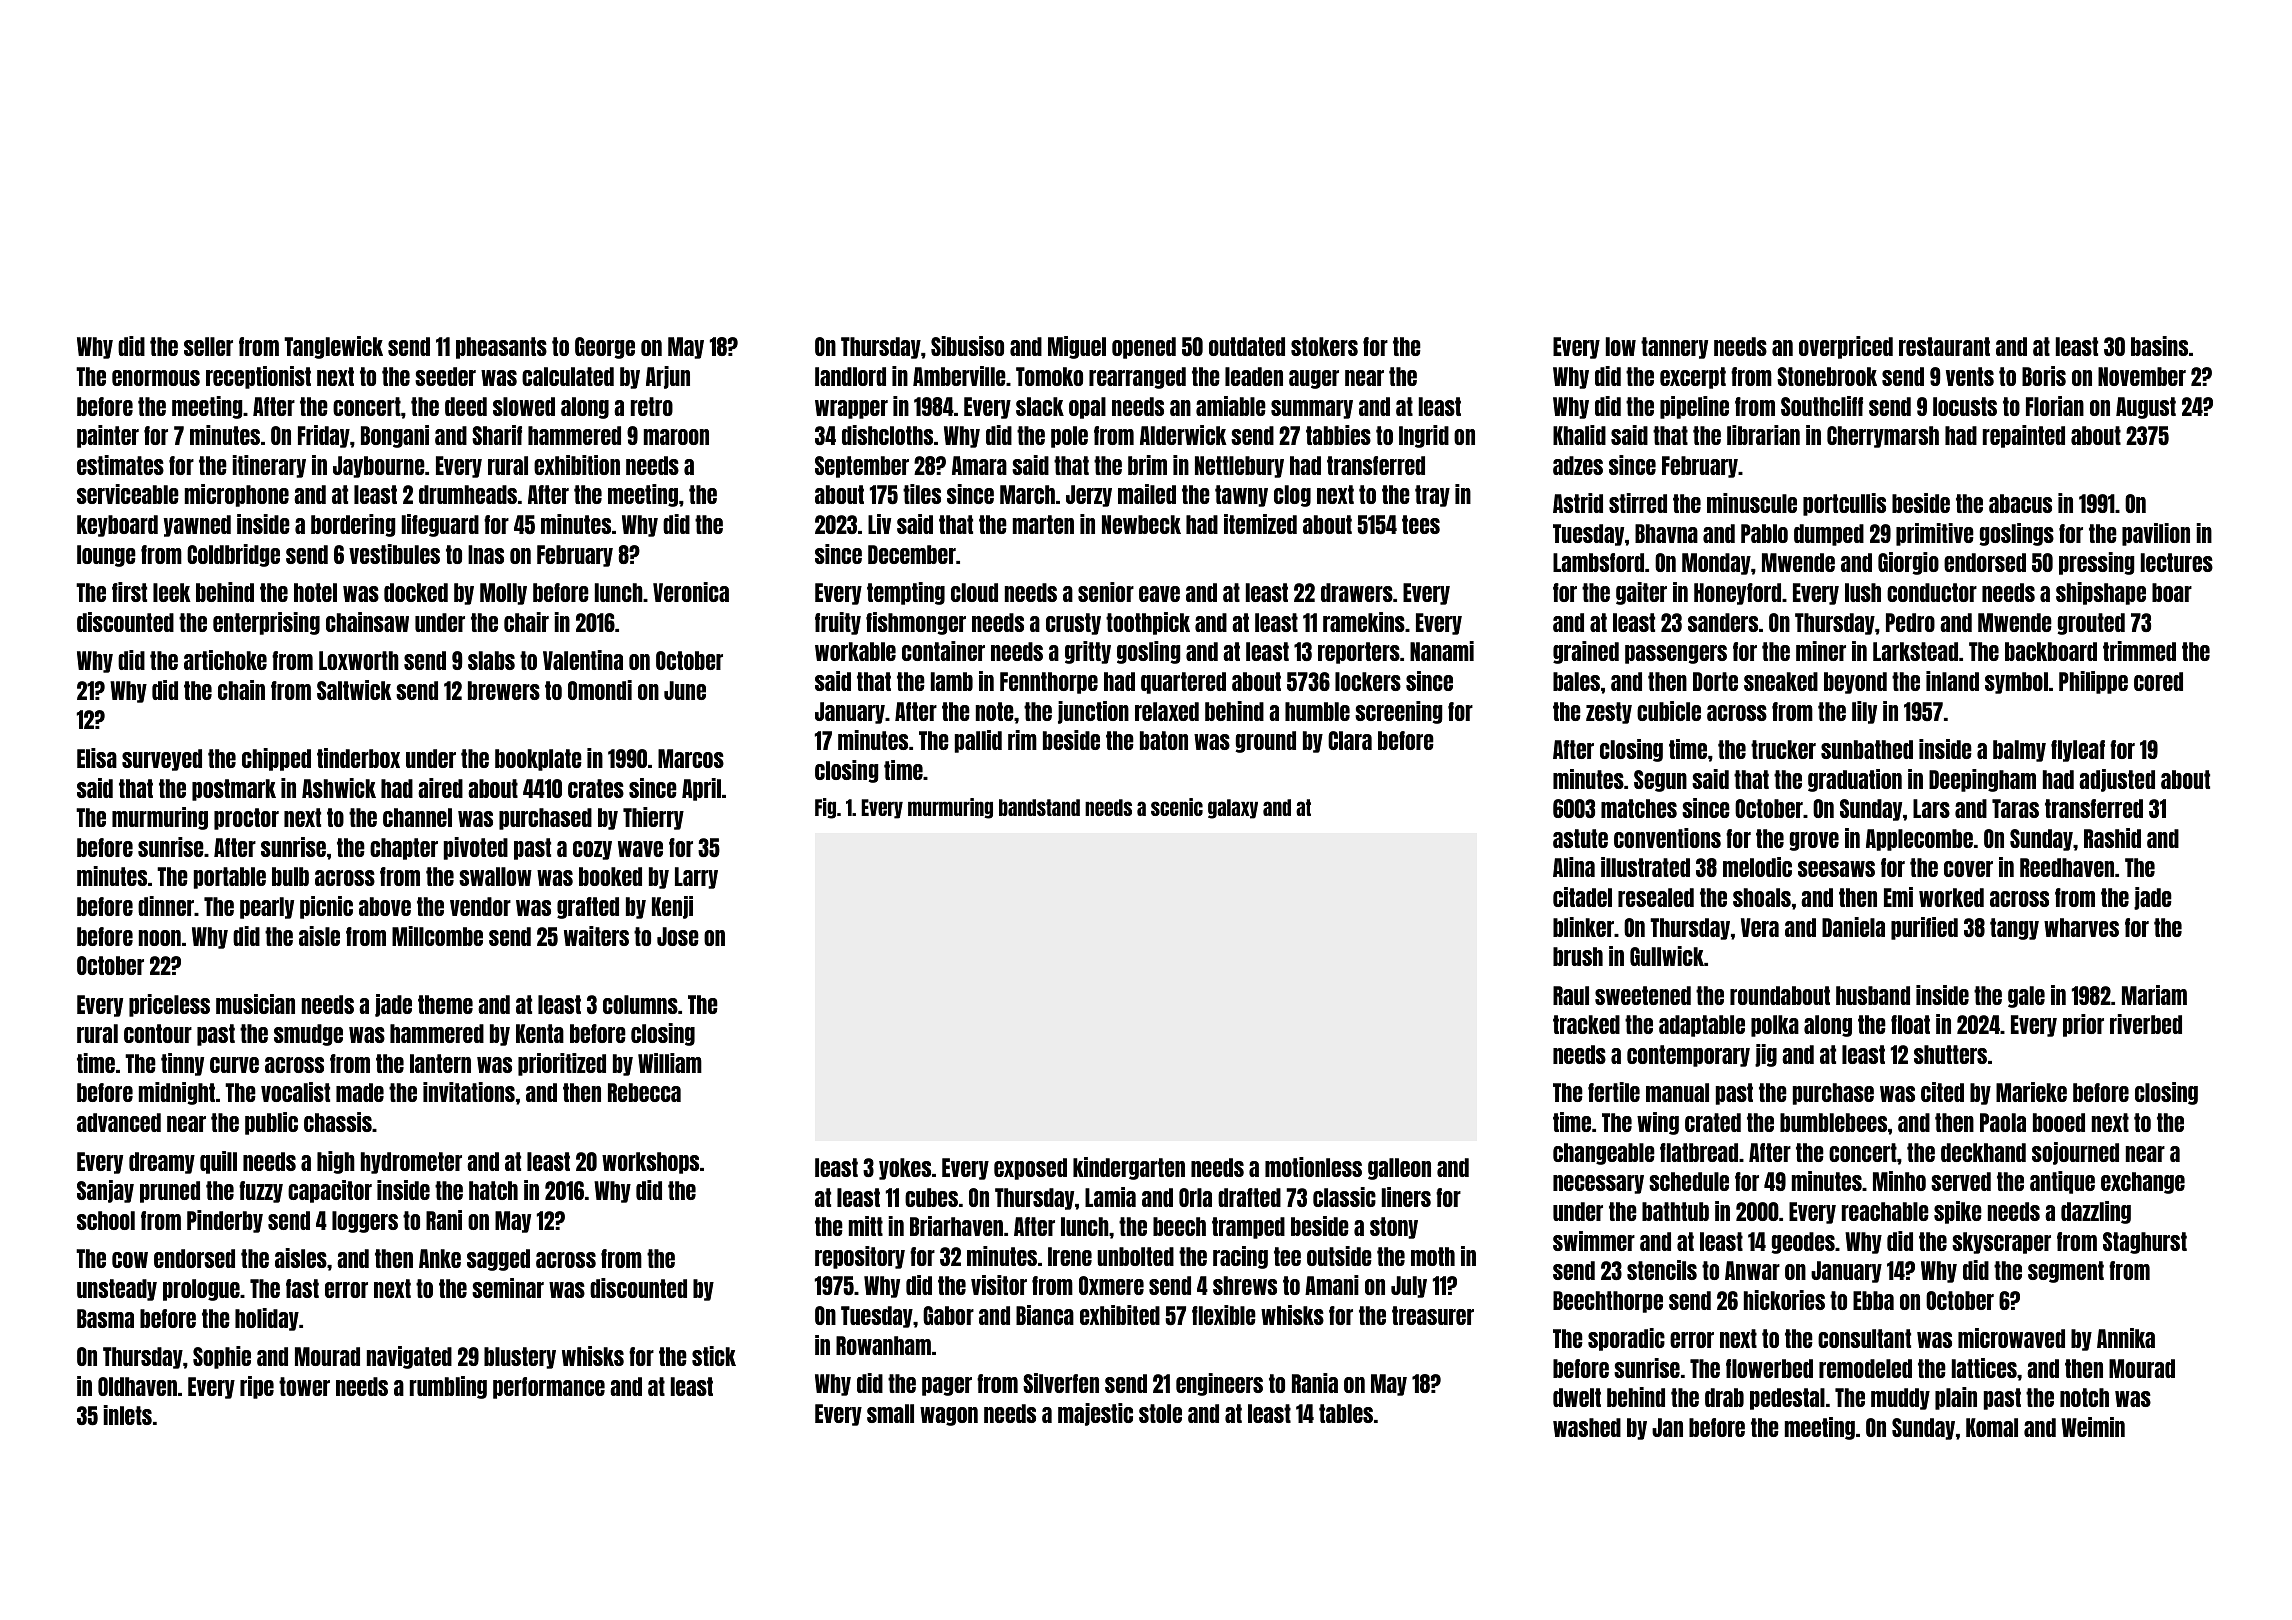 The image size is (2292, 1620). What do you see at coordinates (1364, 622) in the screenshot?
I see `ramekins` at bounding box center [1364, 622].
